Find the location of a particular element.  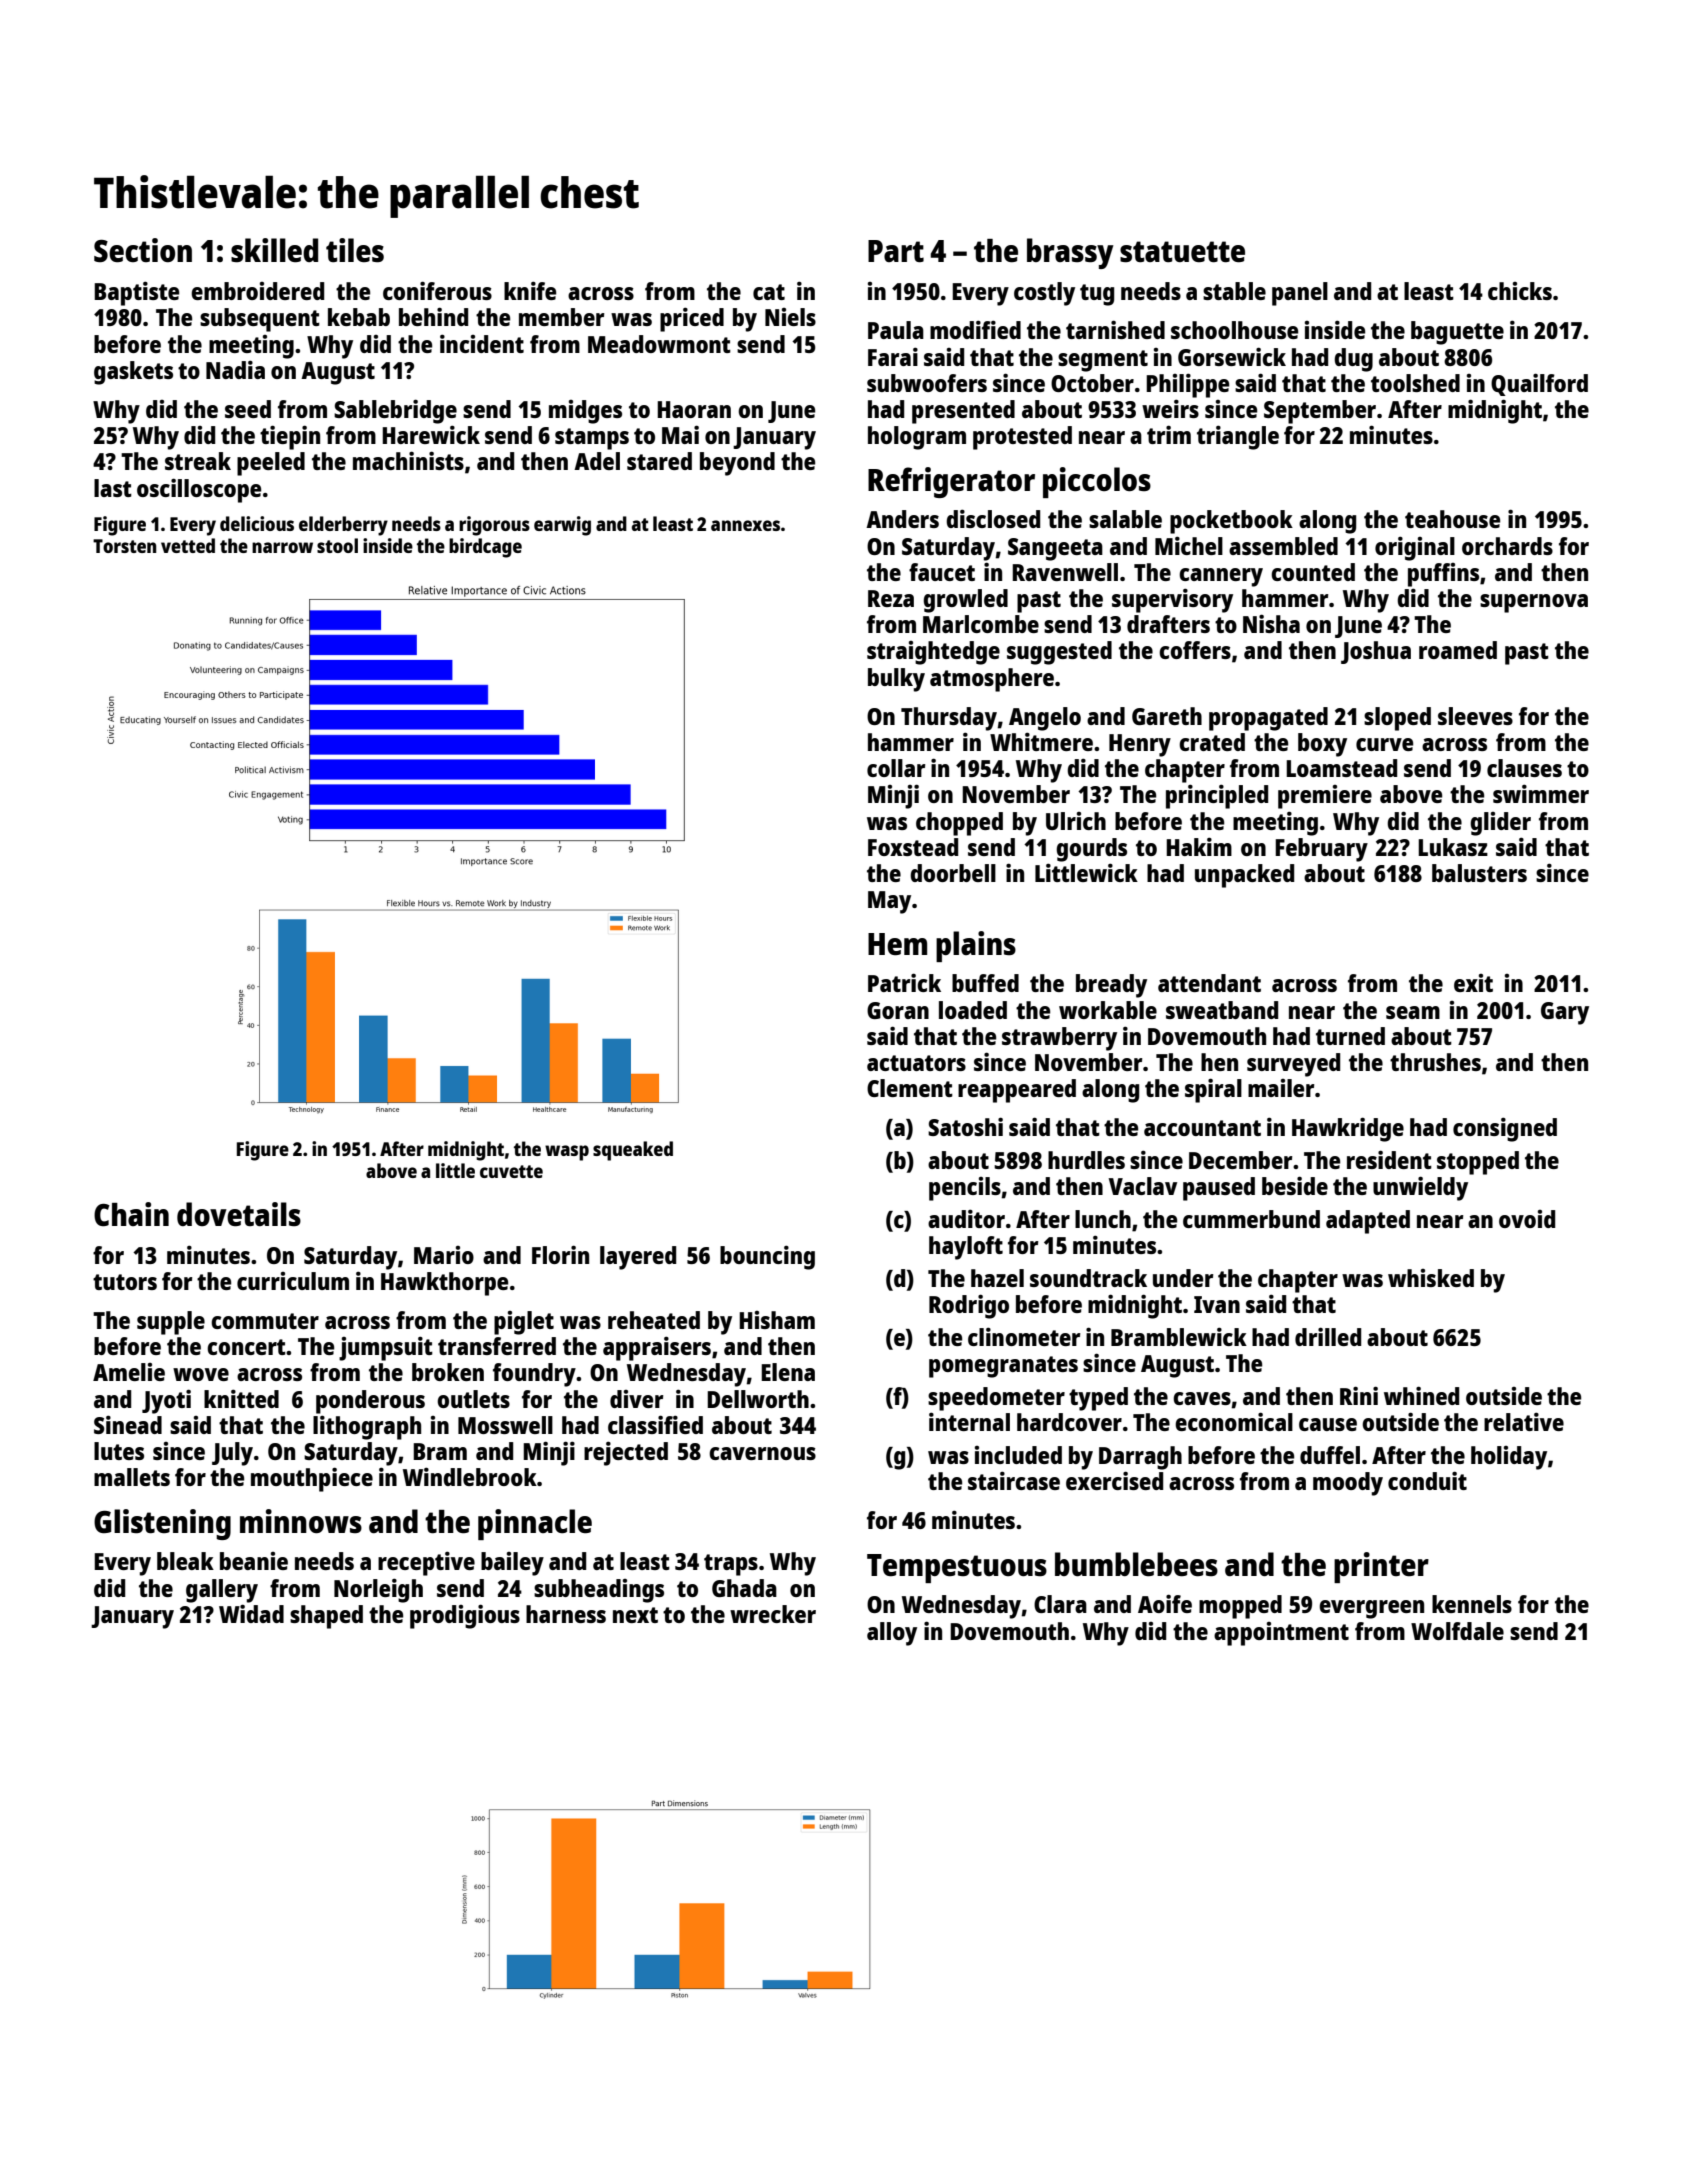

cavernous is located at coordinates (762, 1453).
